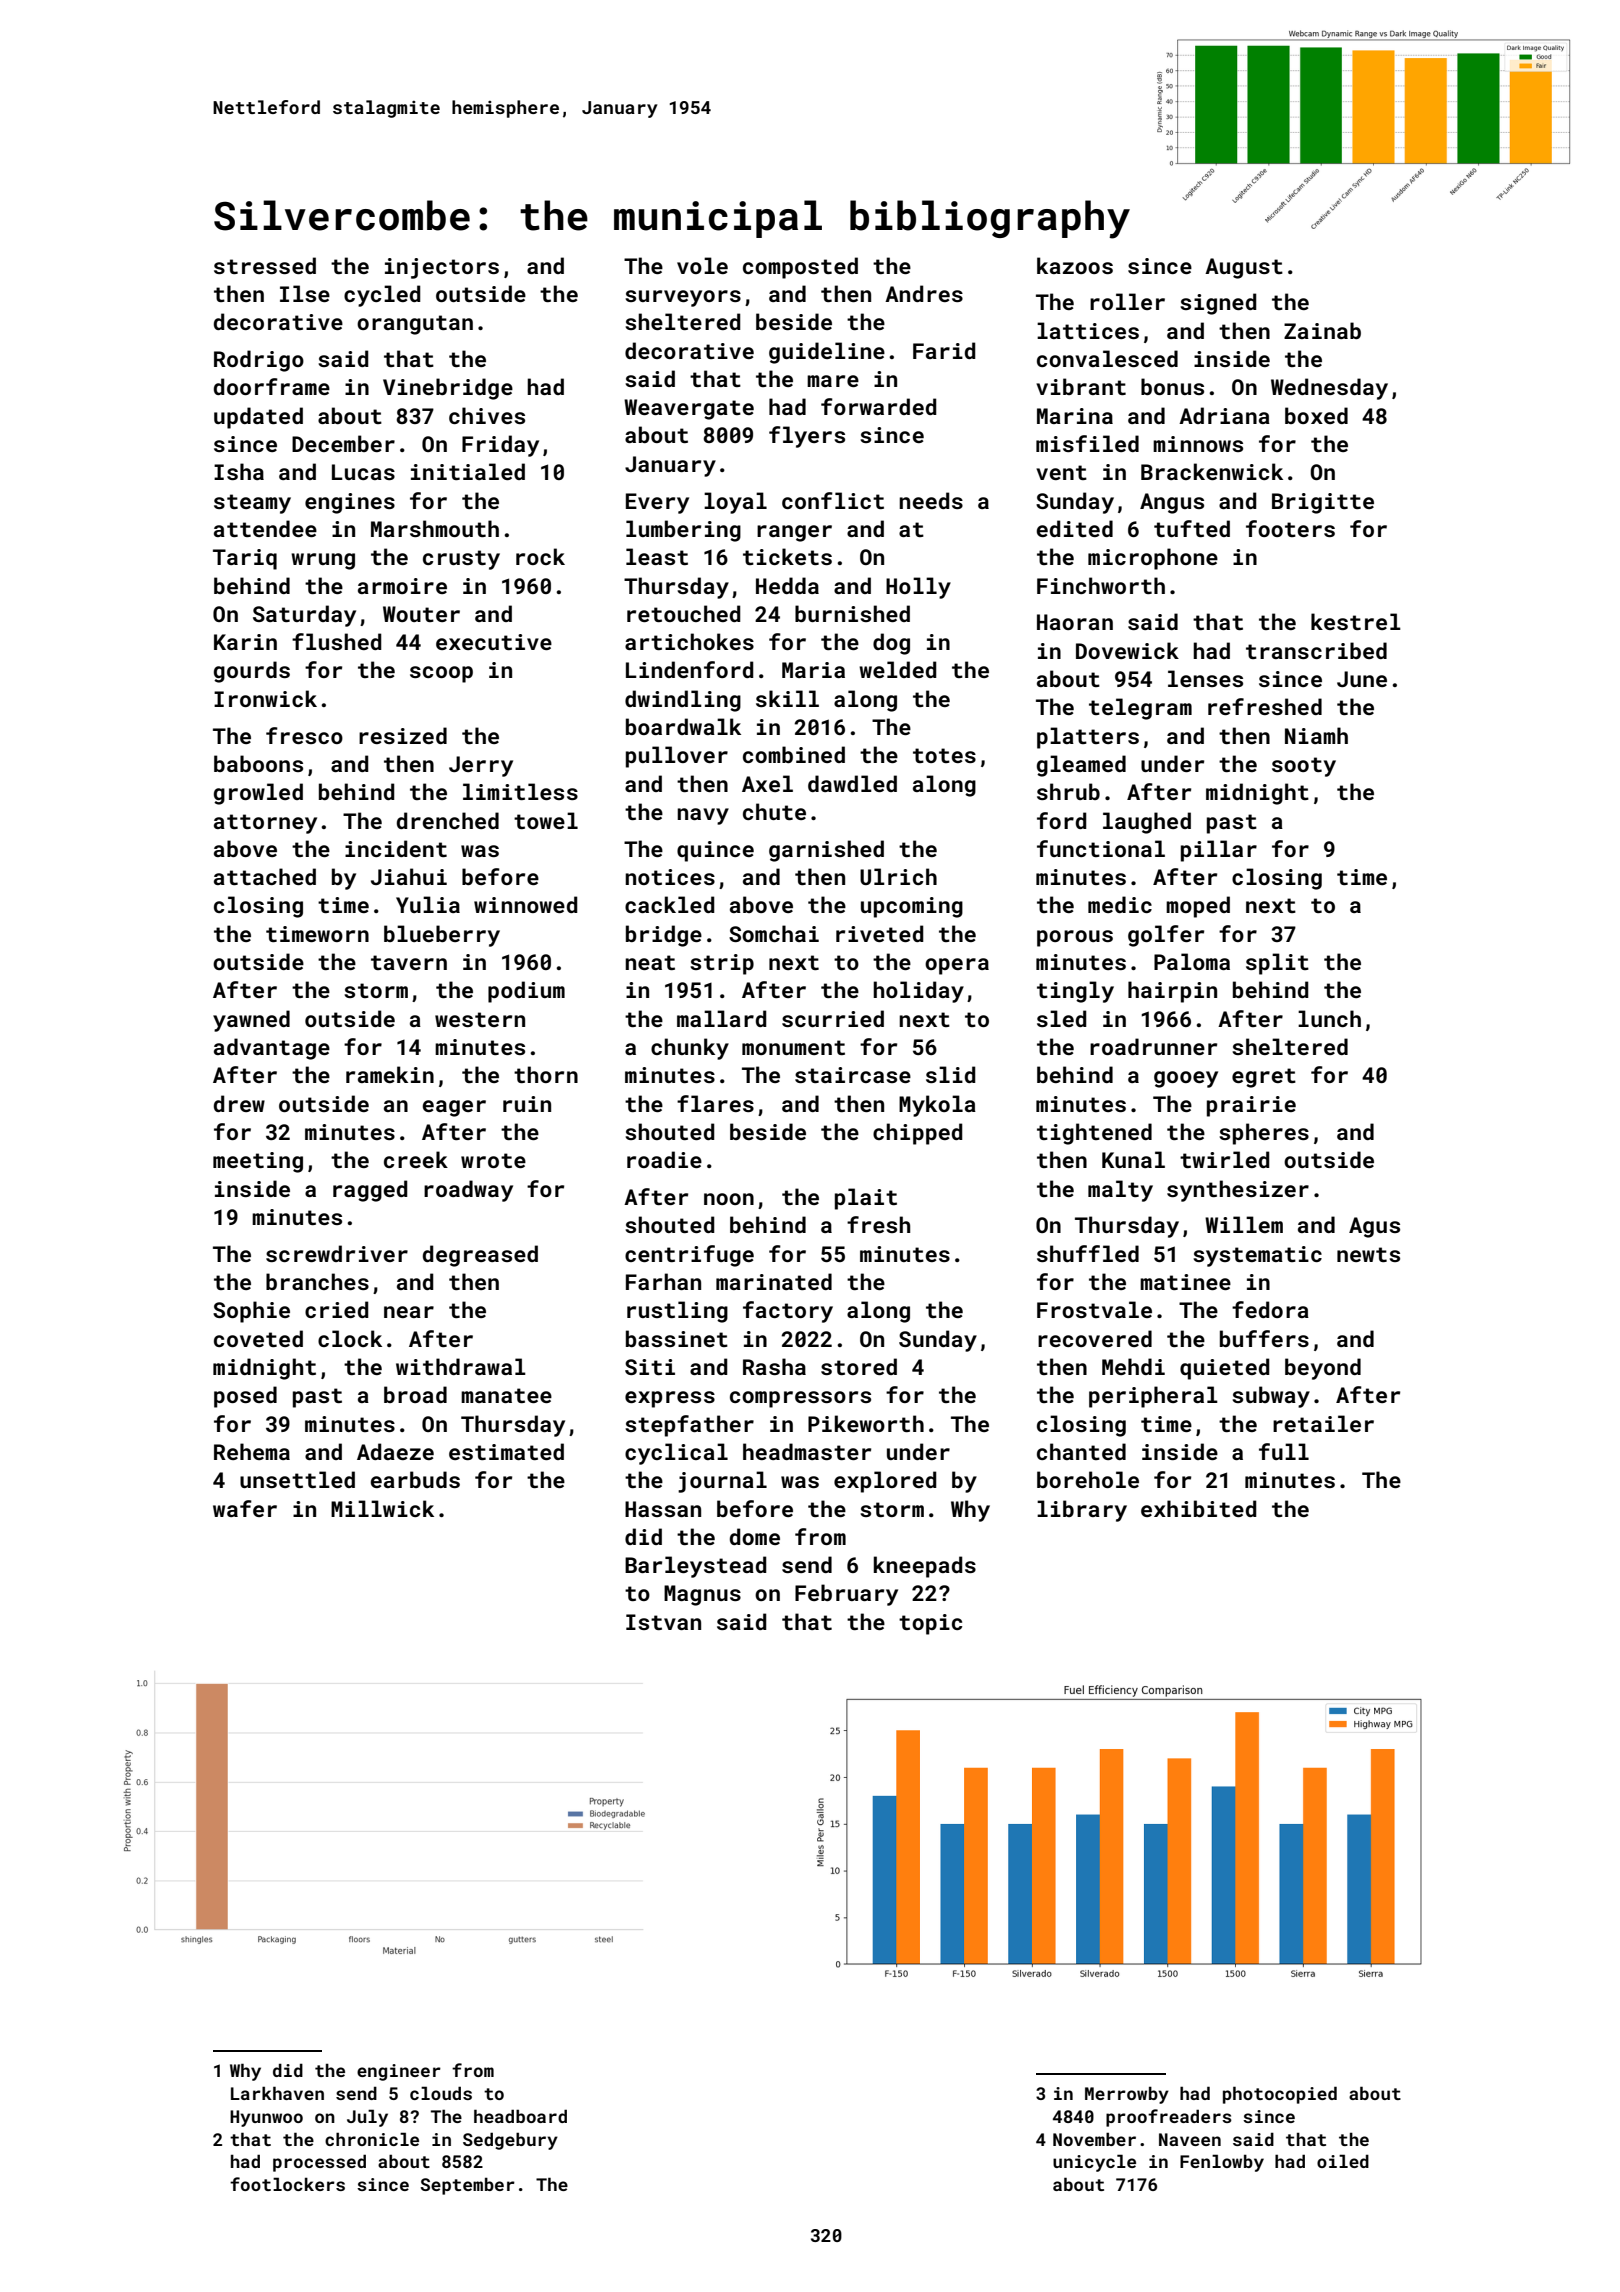 Image resolution: width=1620 pixels, height=2292 pixels. Describe the element at coordinates (287, 2184) in the screenshot. I see `footlockers` at that location.
